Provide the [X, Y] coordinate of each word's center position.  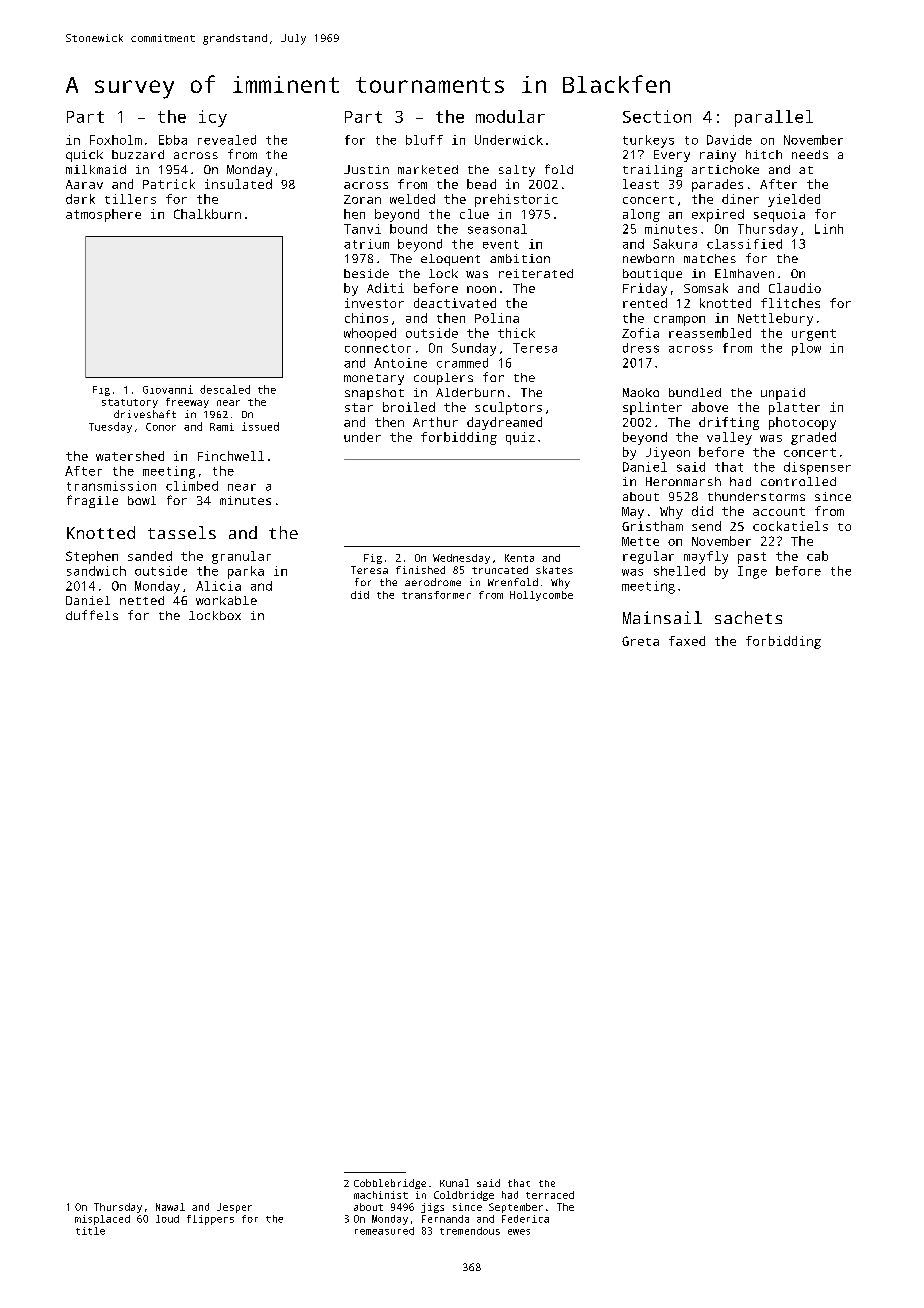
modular [510, 116]
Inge [752, 572]
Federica [525, 1219]
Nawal [170, 1207]
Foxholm [116, 140]
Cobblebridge [390, 1184]
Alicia [218, 586]
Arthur [435, 422]
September [516, 1208]
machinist [381, 1195]
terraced [550, 1195]
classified [744, 244]
